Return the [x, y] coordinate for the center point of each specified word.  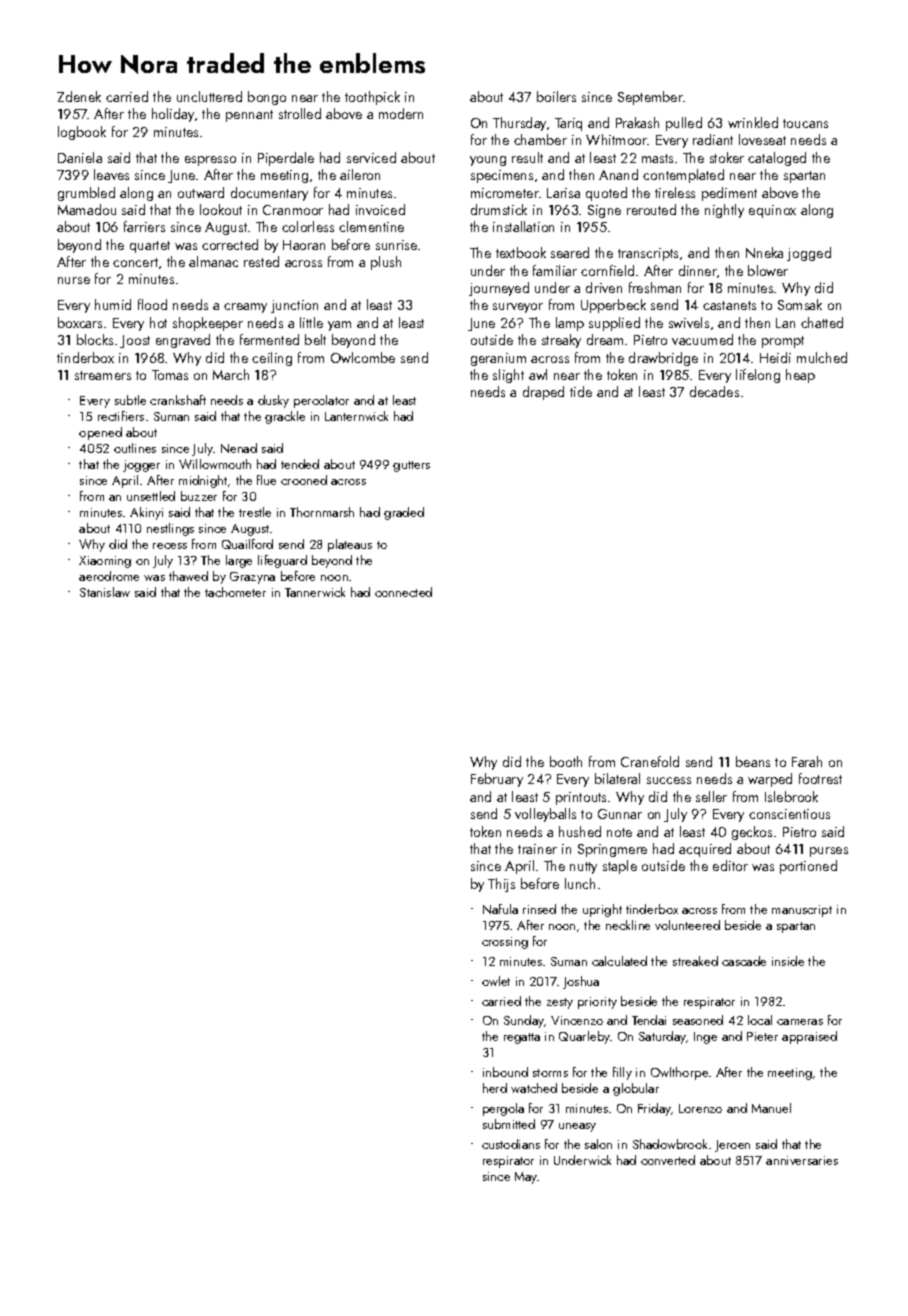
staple [620, 867]
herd [495, 1088]
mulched [822, 357]
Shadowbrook [670, 1144]
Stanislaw [105, 592]
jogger [141, 466]
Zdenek [79, 96]
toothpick [372, 98]
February [497, 780]
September [651, 98]
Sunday [524, 1021]
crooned [304, 480]
